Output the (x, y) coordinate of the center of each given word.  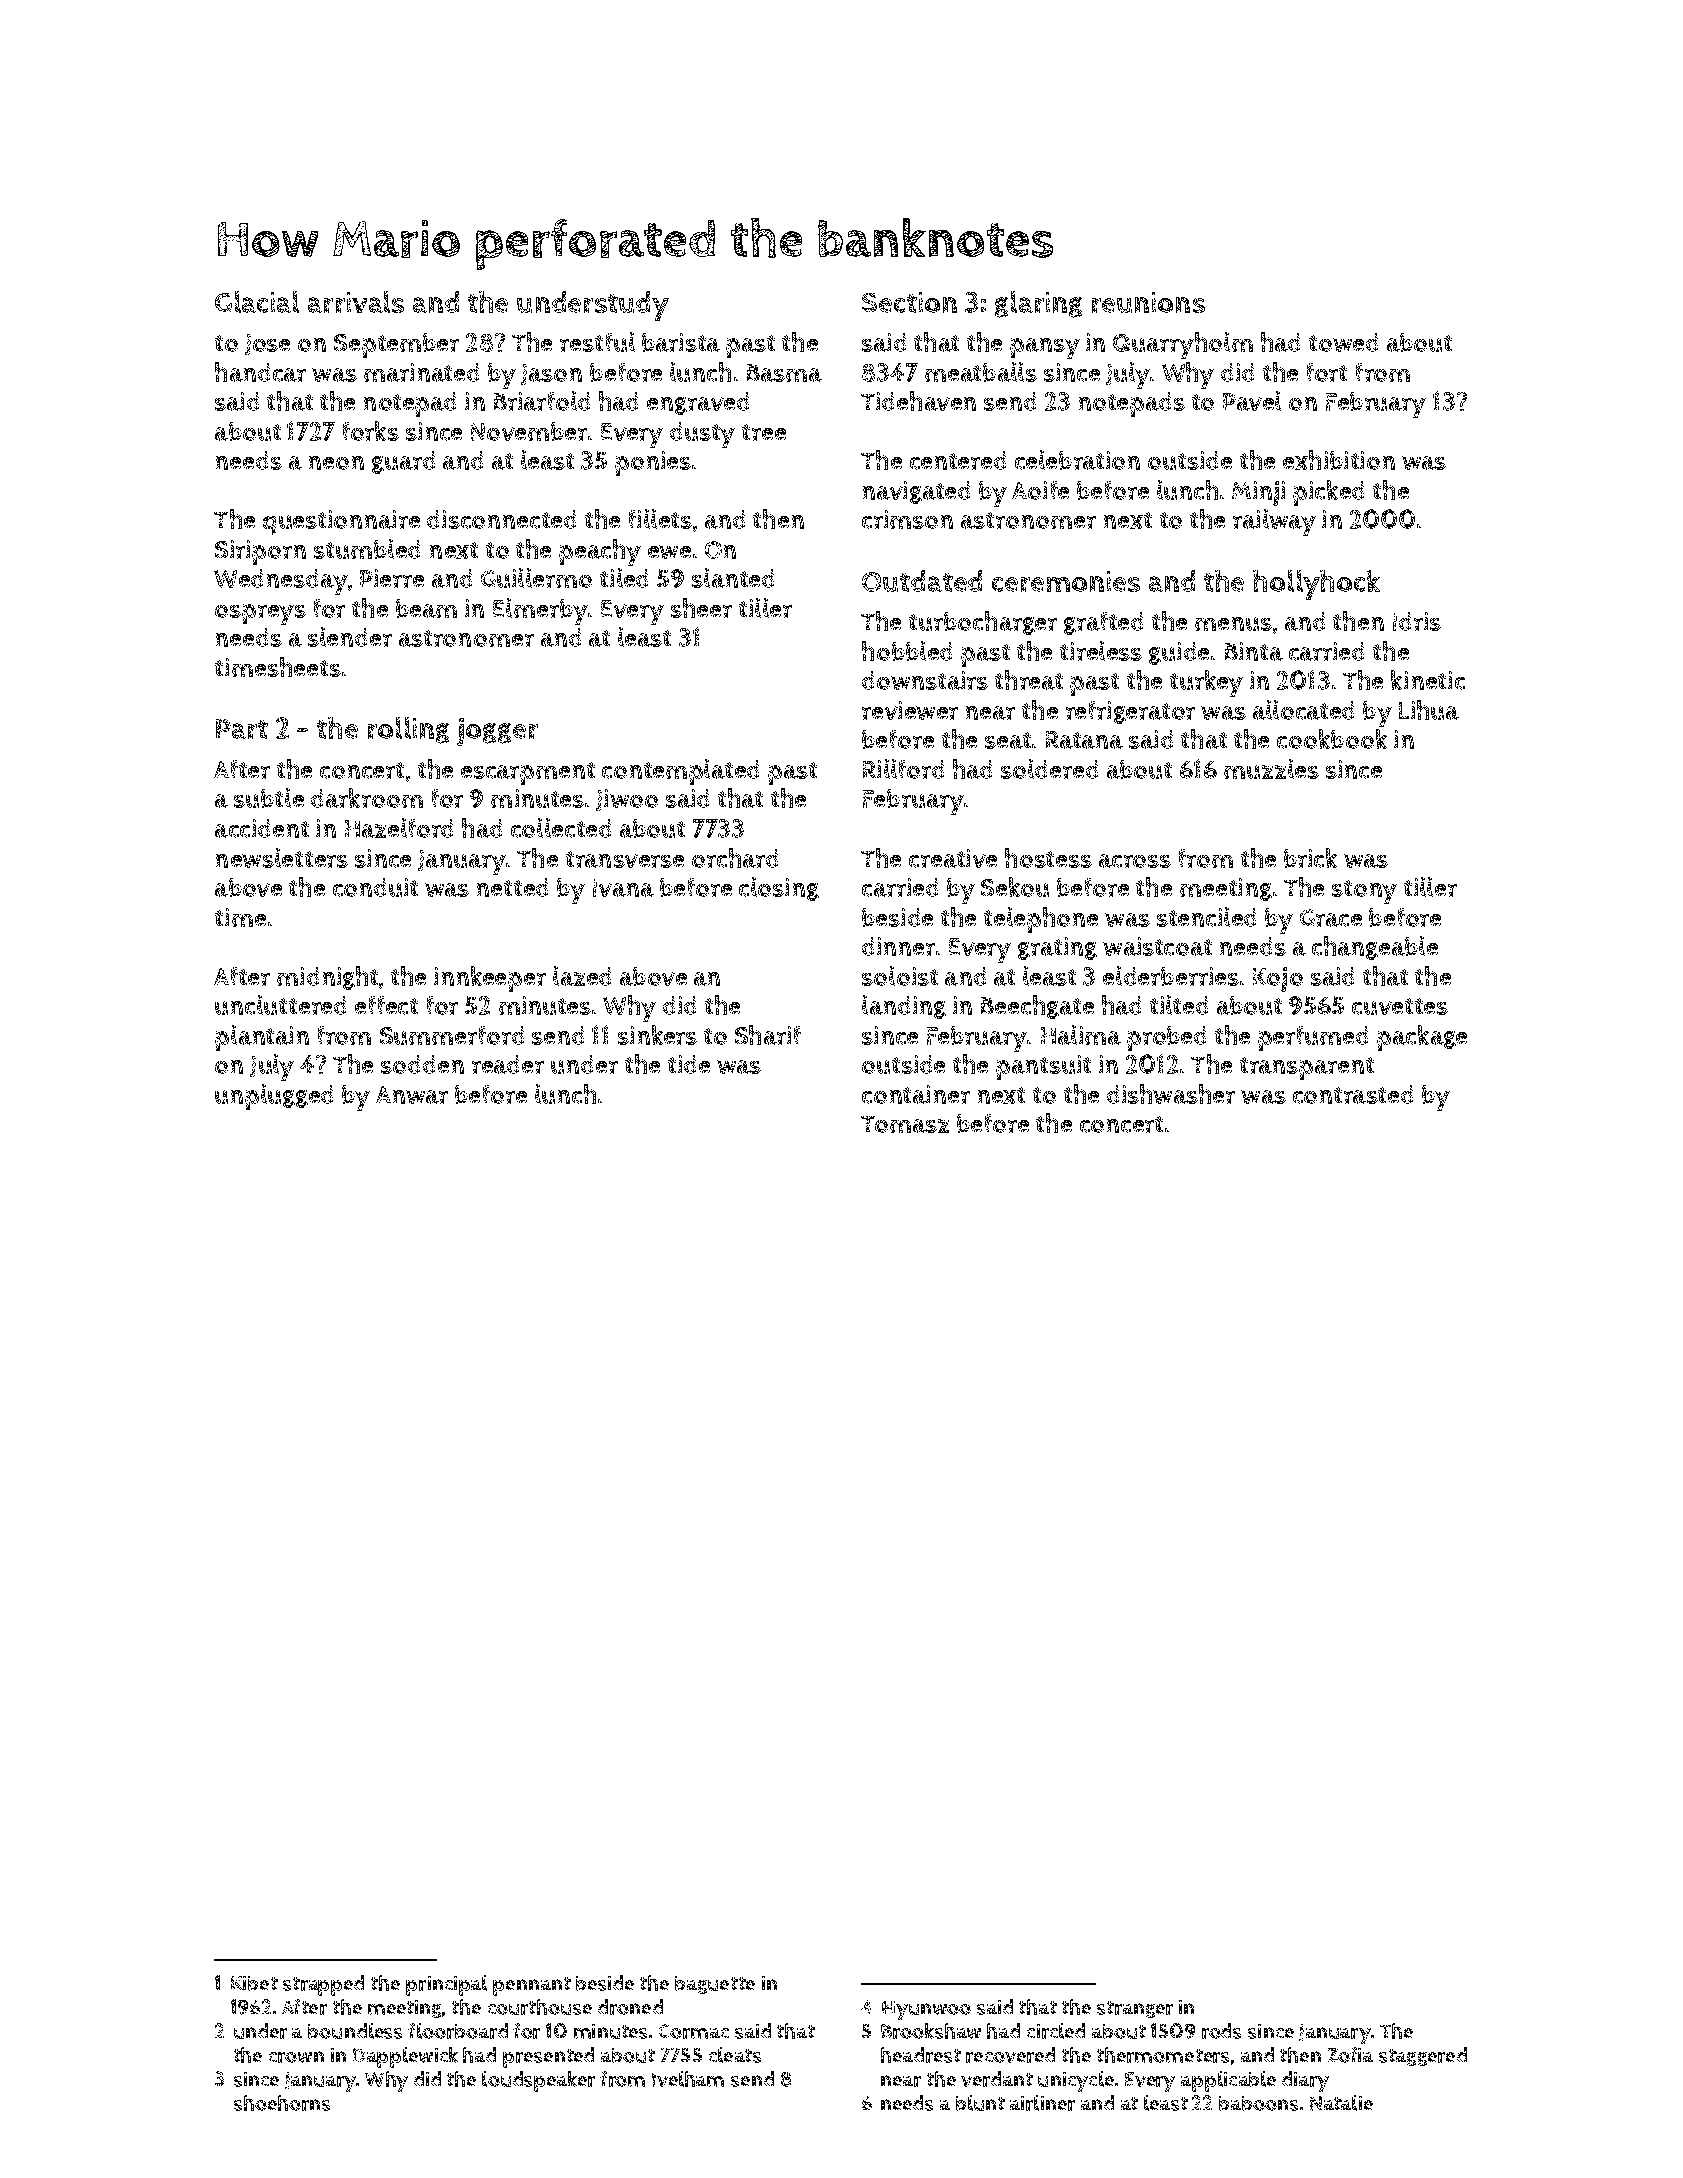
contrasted (1353, 1094)
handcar (260, 372)
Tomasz (905, 1124)
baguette (715, 1985)
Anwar (412, 1095)
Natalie (1341, 2103)
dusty (702, 435)
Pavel (1252, 401)
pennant (532, 1986)
